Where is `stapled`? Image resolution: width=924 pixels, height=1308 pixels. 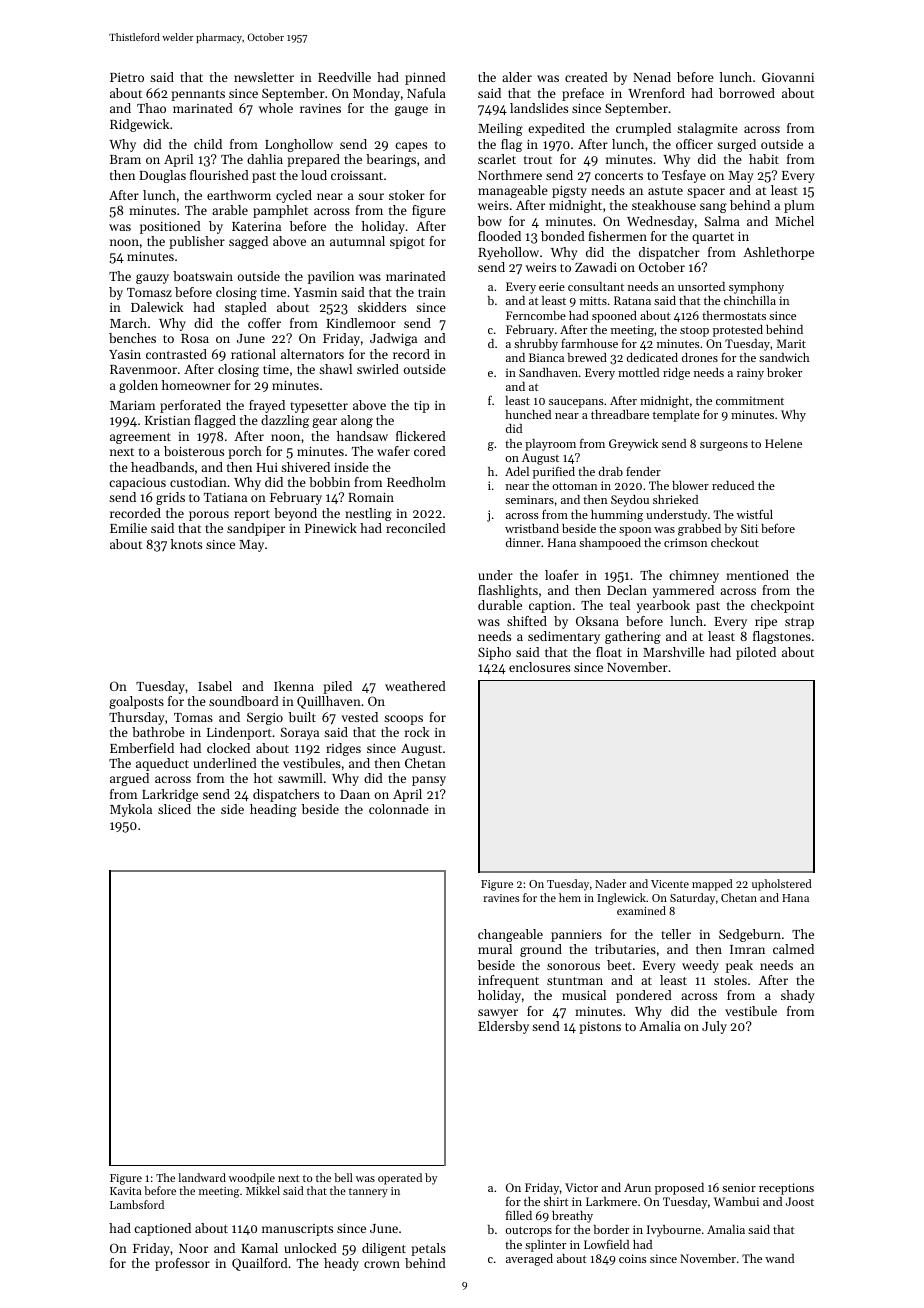
stapled is located at coordinates (246, 308).
